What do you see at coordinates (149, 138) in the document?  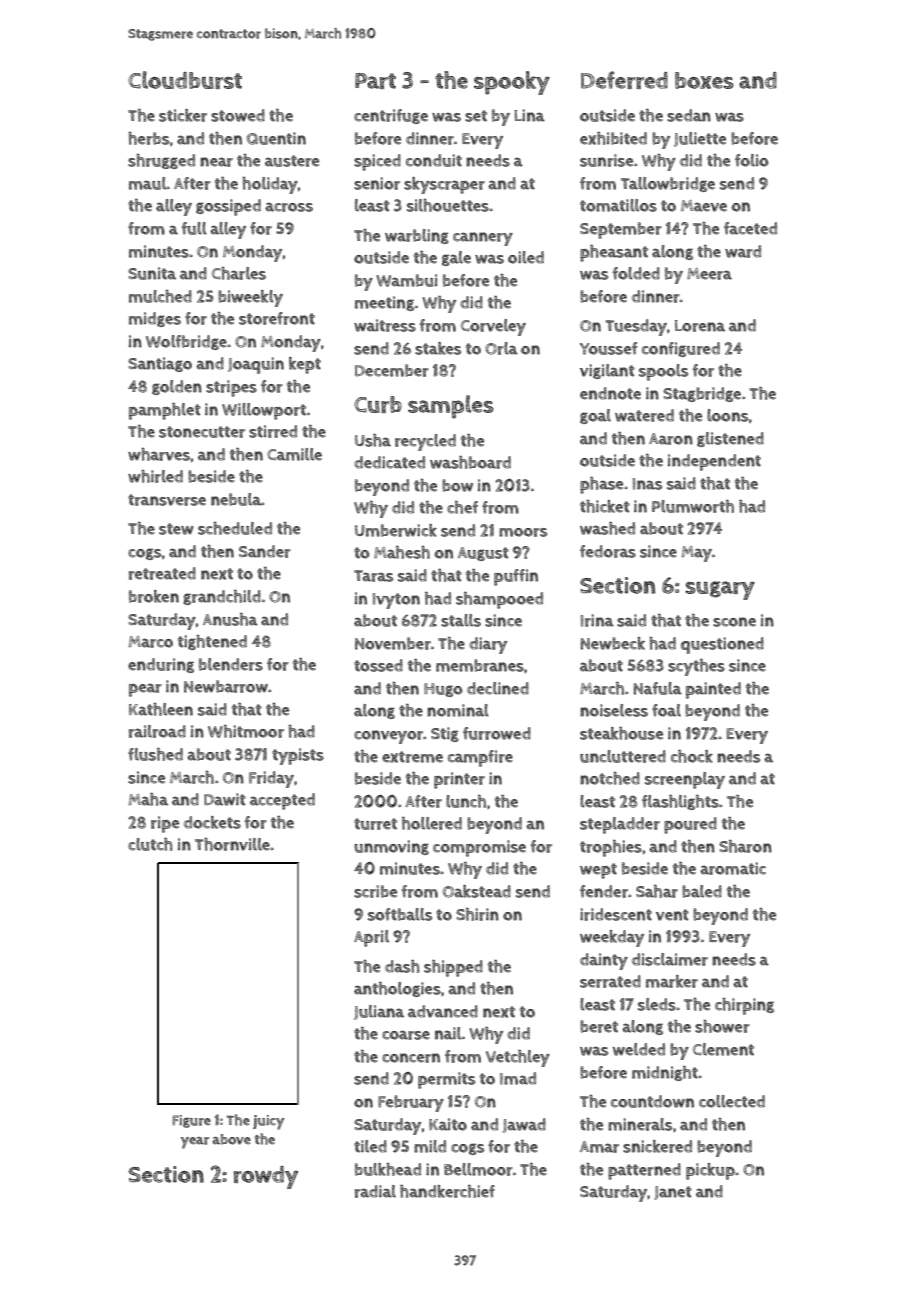 I see `herbs` at bounding box center [149, 138].
